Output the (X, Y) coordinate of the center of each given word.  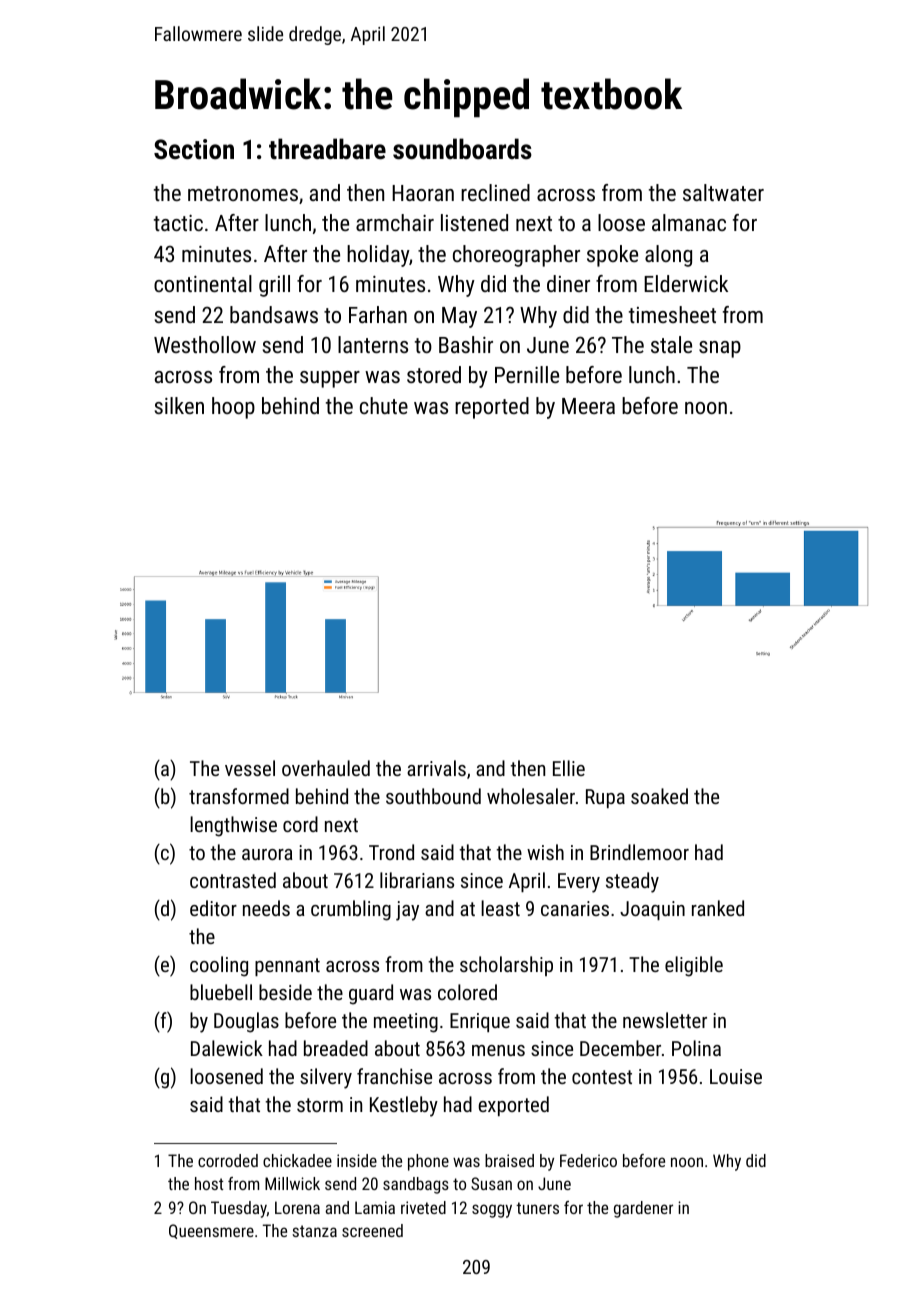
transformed (239, 796)
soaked (659, 796)
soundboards (462, 149)
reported (492, 408)
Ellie (569, 768)
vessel (250, 768)
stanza (314, 1231)
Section (194, 149)
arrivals (436, 768)
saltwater (723, 192)
